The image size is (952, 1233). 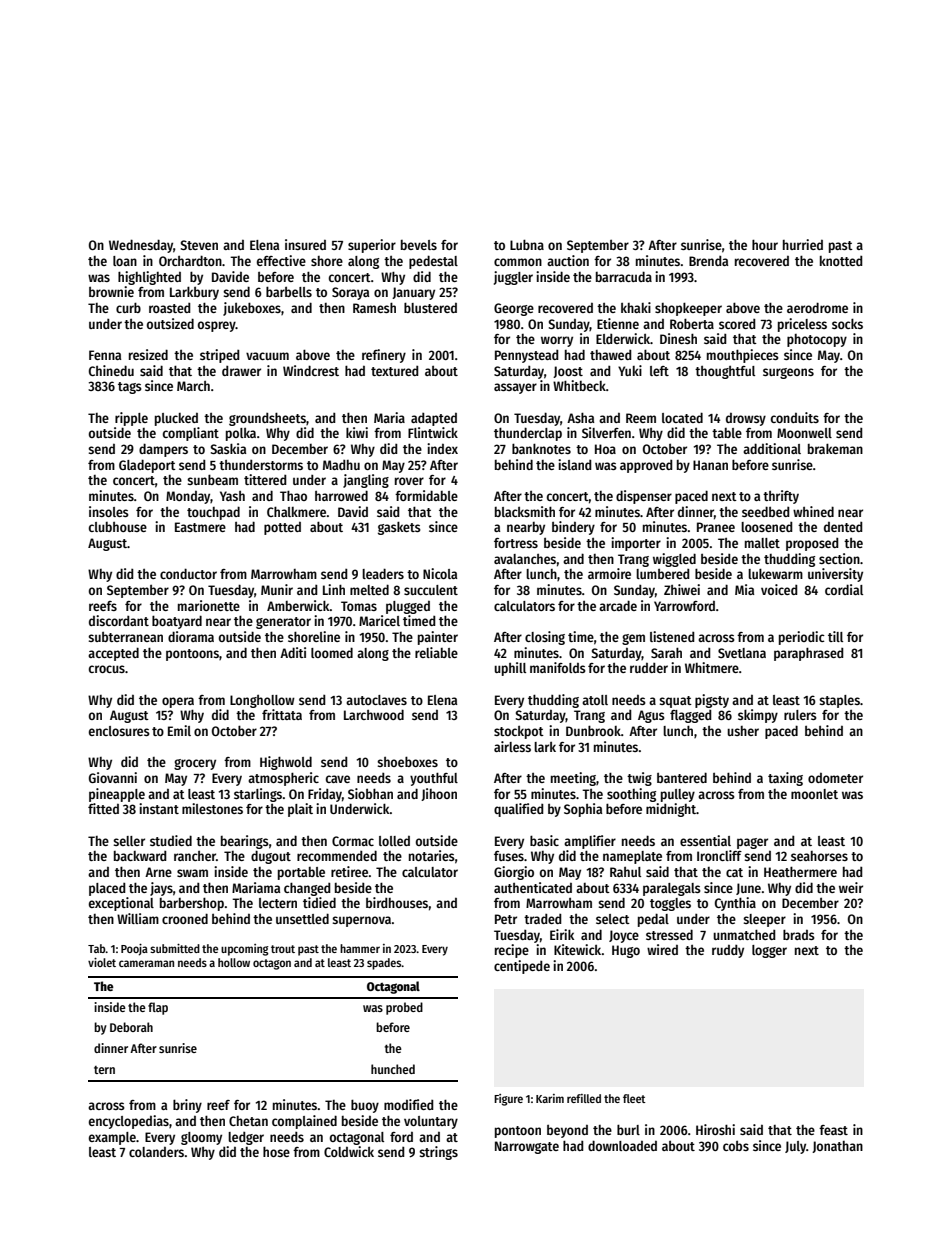 What do you see at coordinates (837, 1147) in the screenshot?
I see `Jonathan` at bounding box center [837, 1147].
